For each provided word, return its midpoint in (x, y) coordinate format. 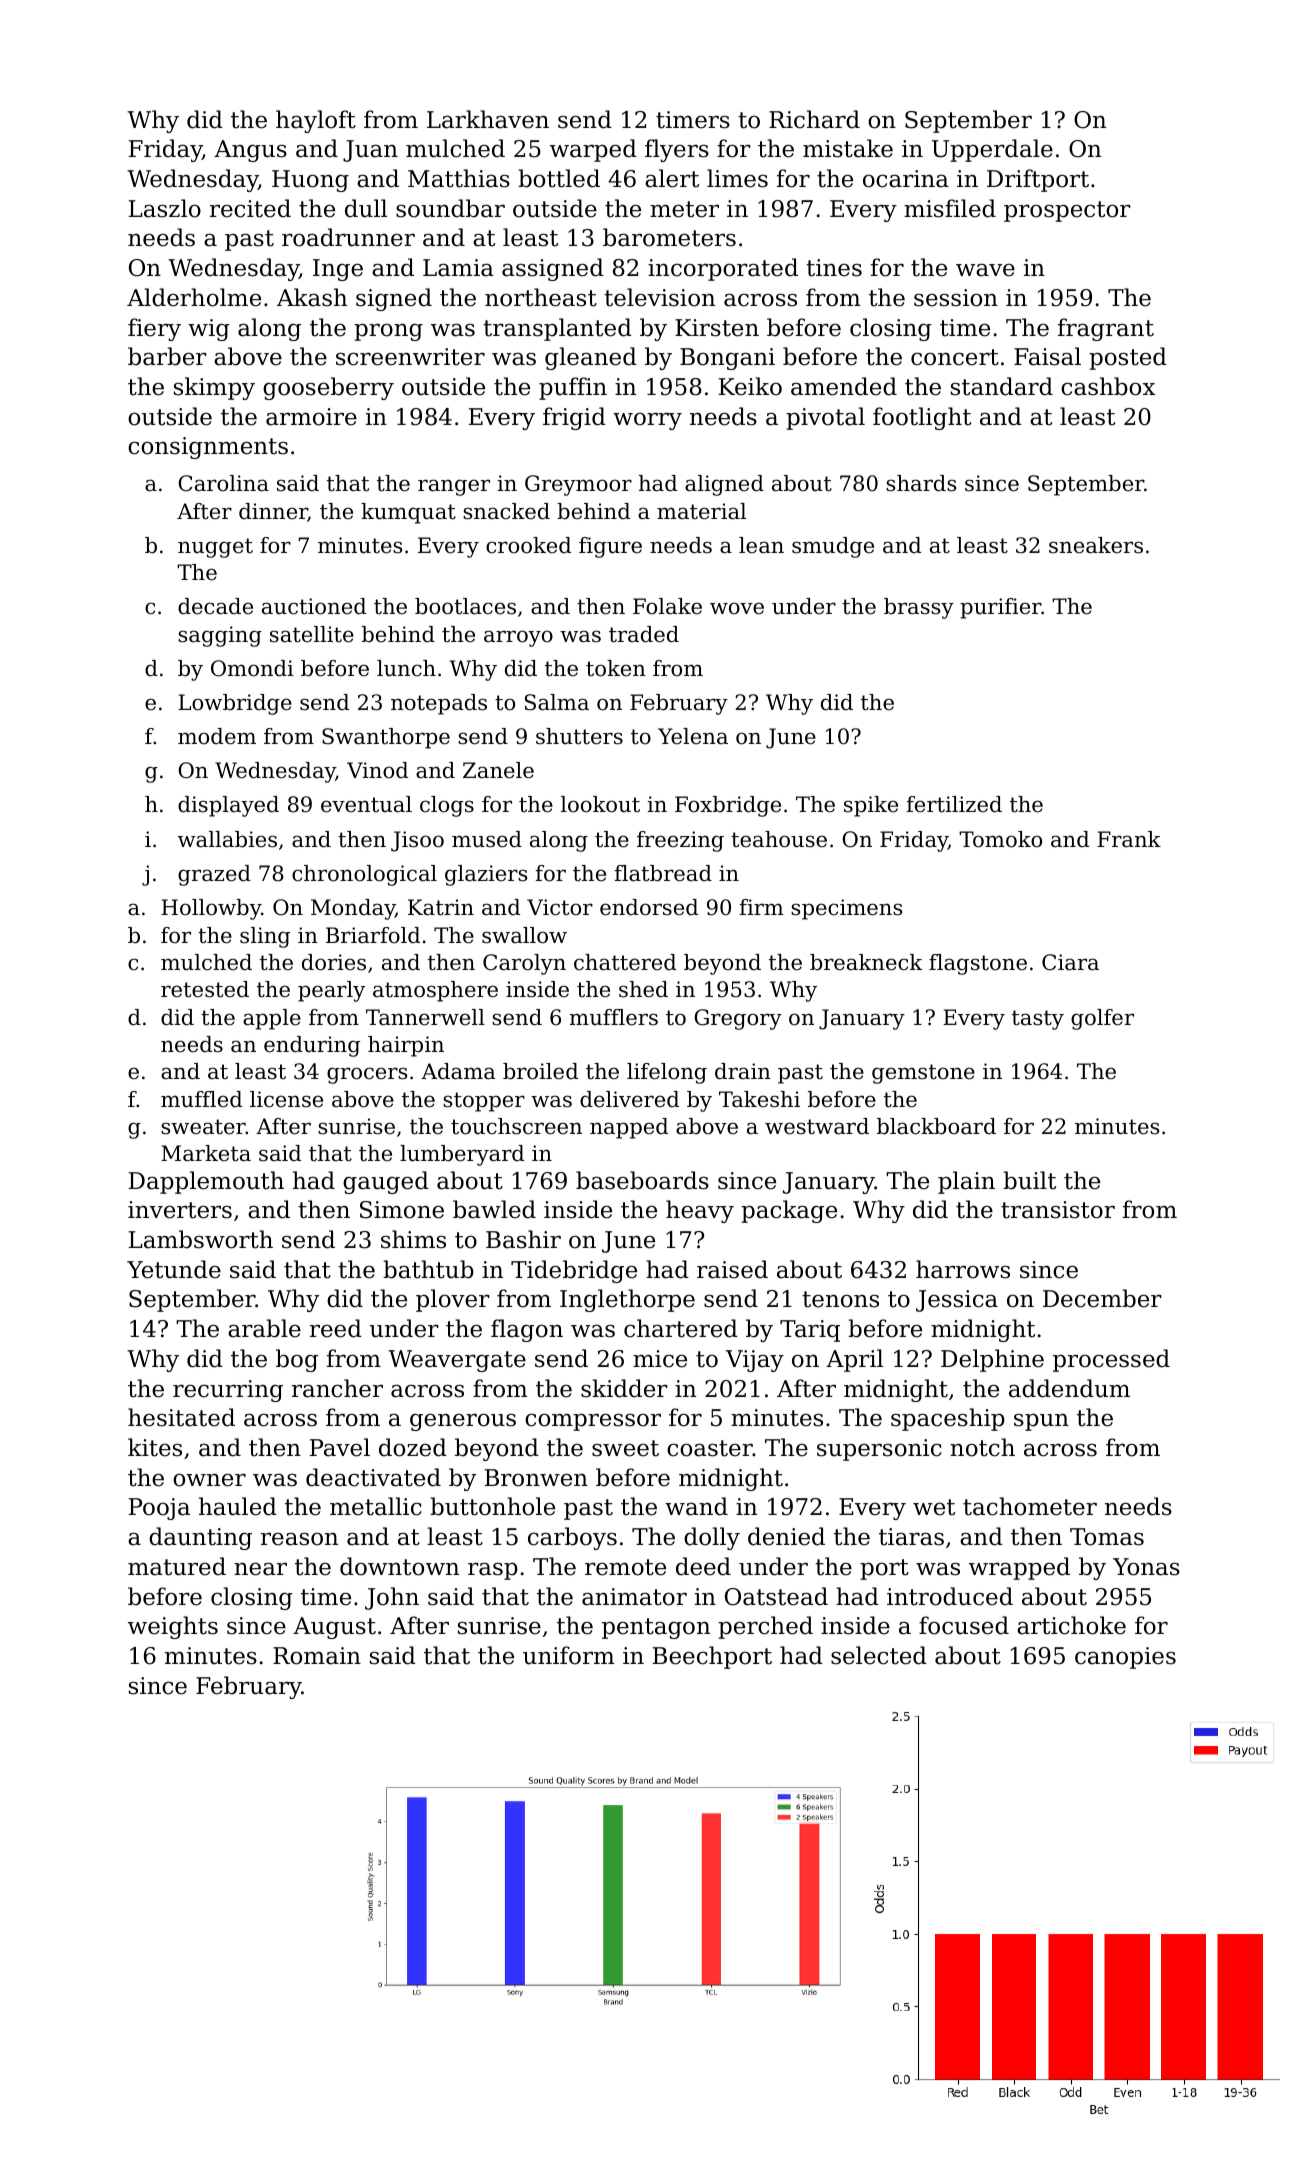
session (956, 298)
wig (209, 330)
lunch (406, 668)
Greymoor (578, 485)
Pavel (340, 1447)
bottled (559, 178)
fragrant (1106, 329)
